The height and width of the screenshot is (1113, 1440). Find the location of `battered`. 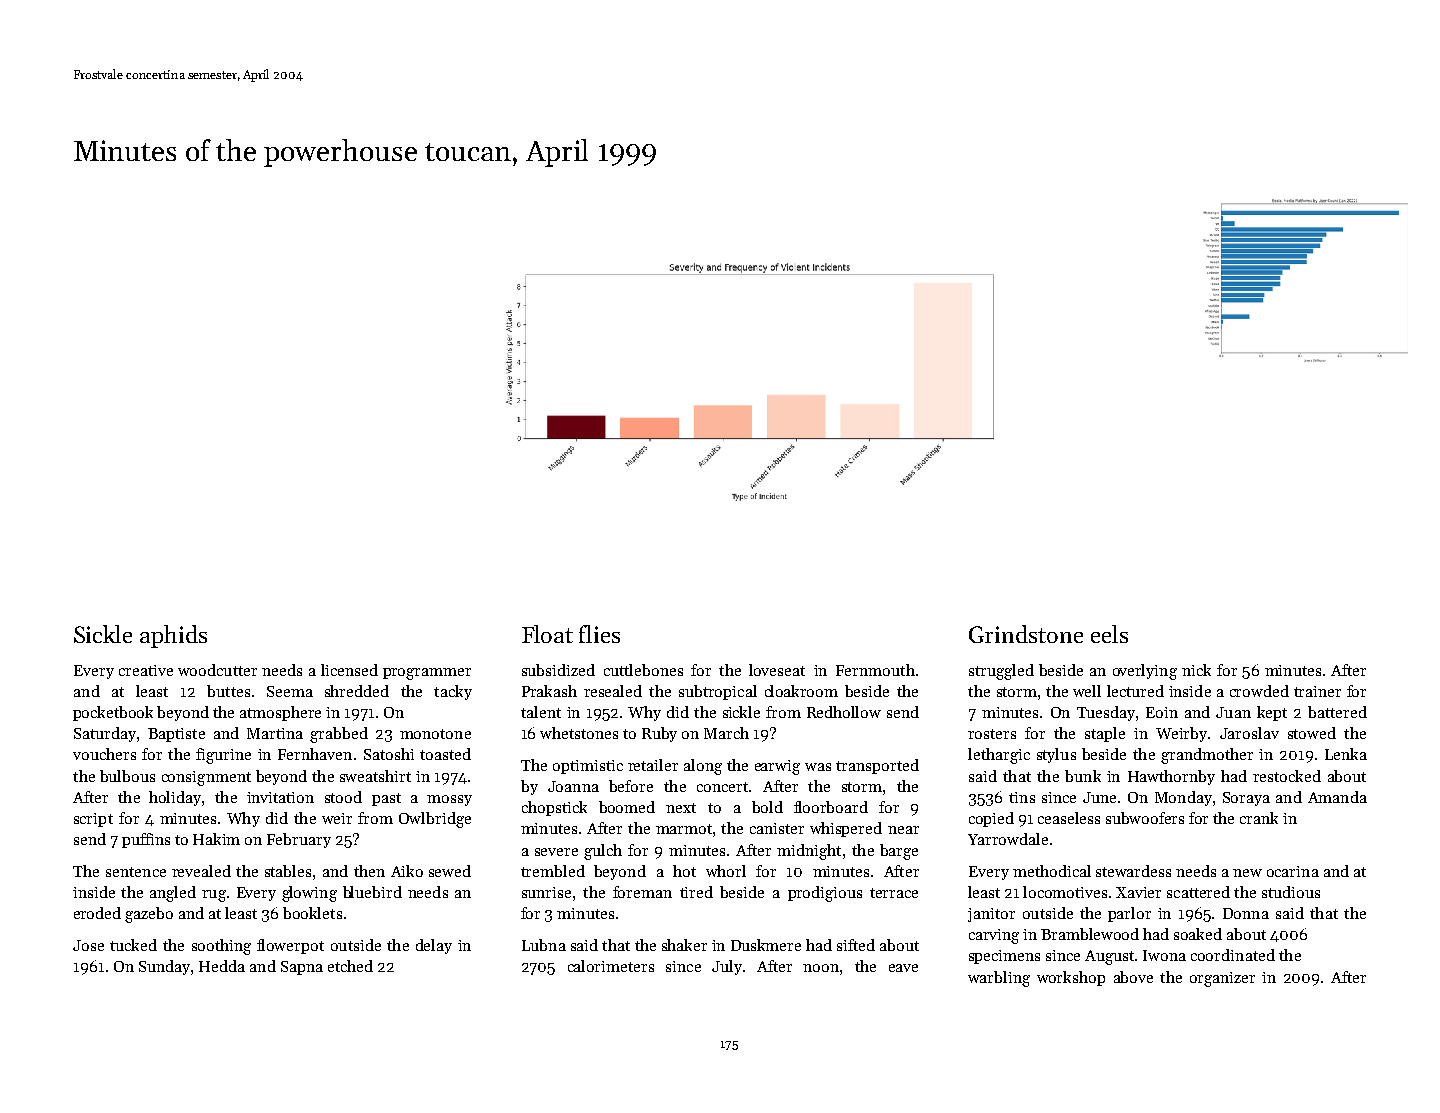

battered is located at coordinates (1337, 712).
